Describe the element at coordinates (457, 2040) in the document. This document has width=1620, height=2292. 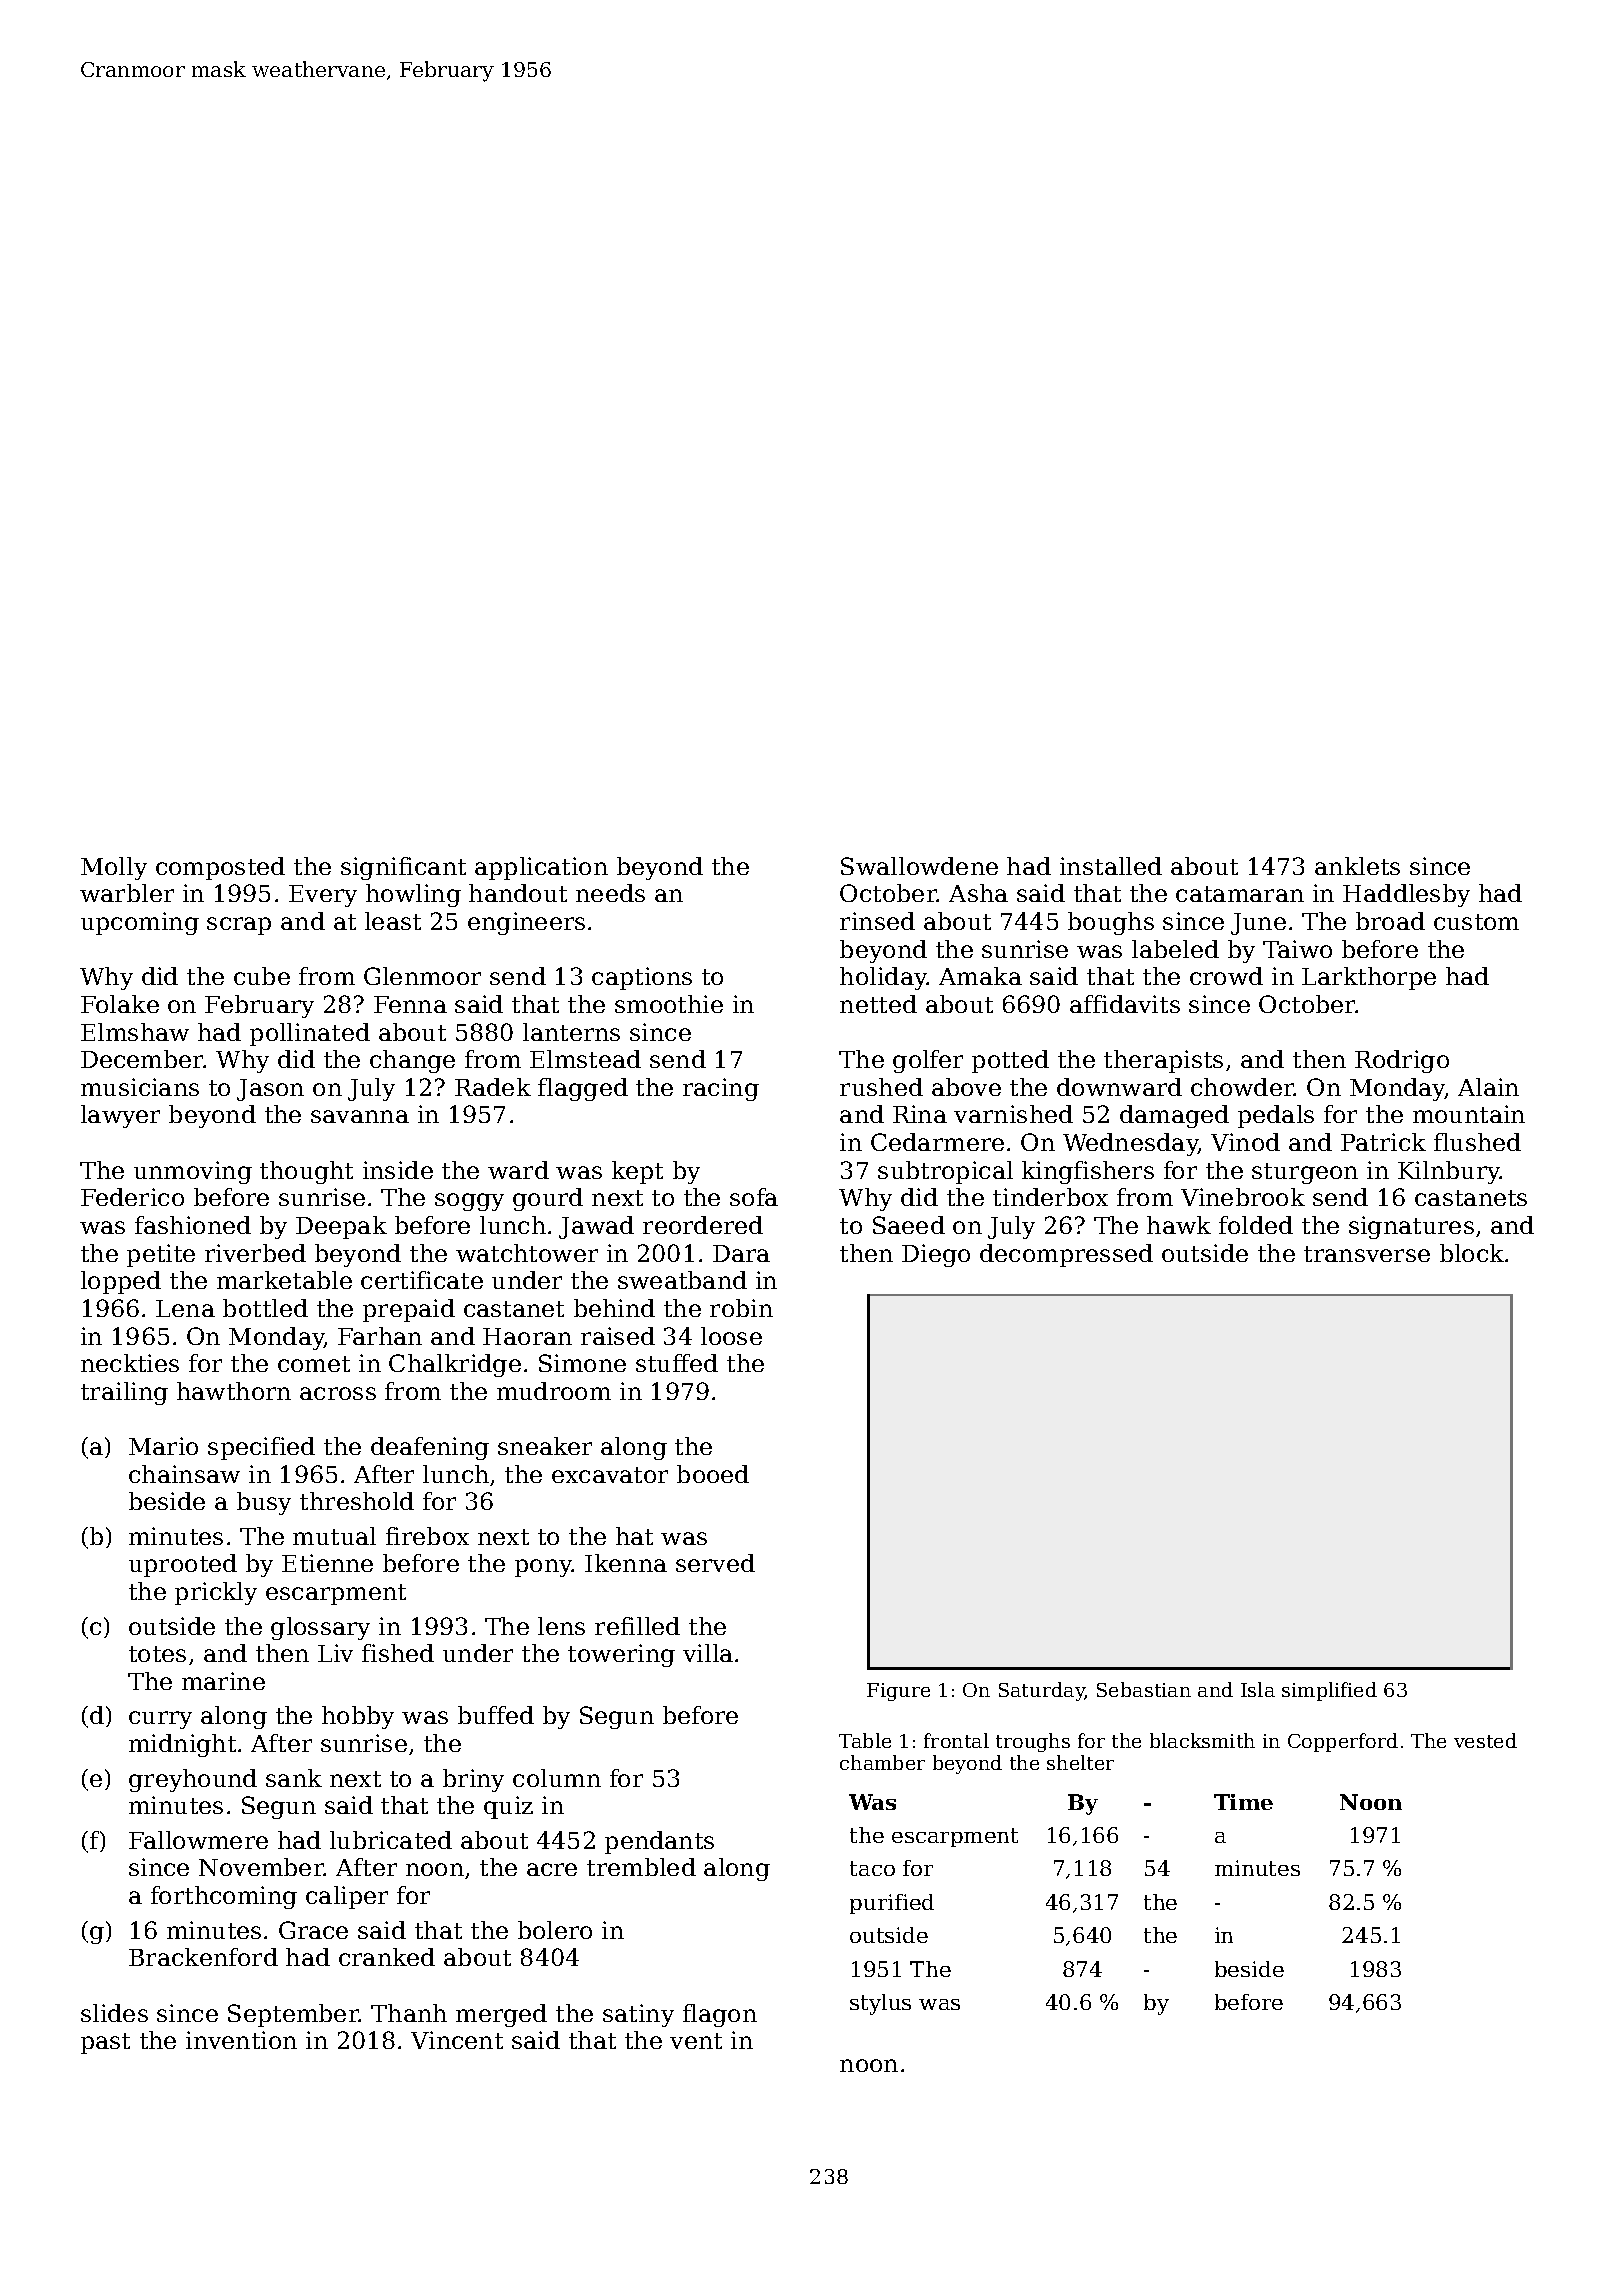
I see `Vincent` at that location.
